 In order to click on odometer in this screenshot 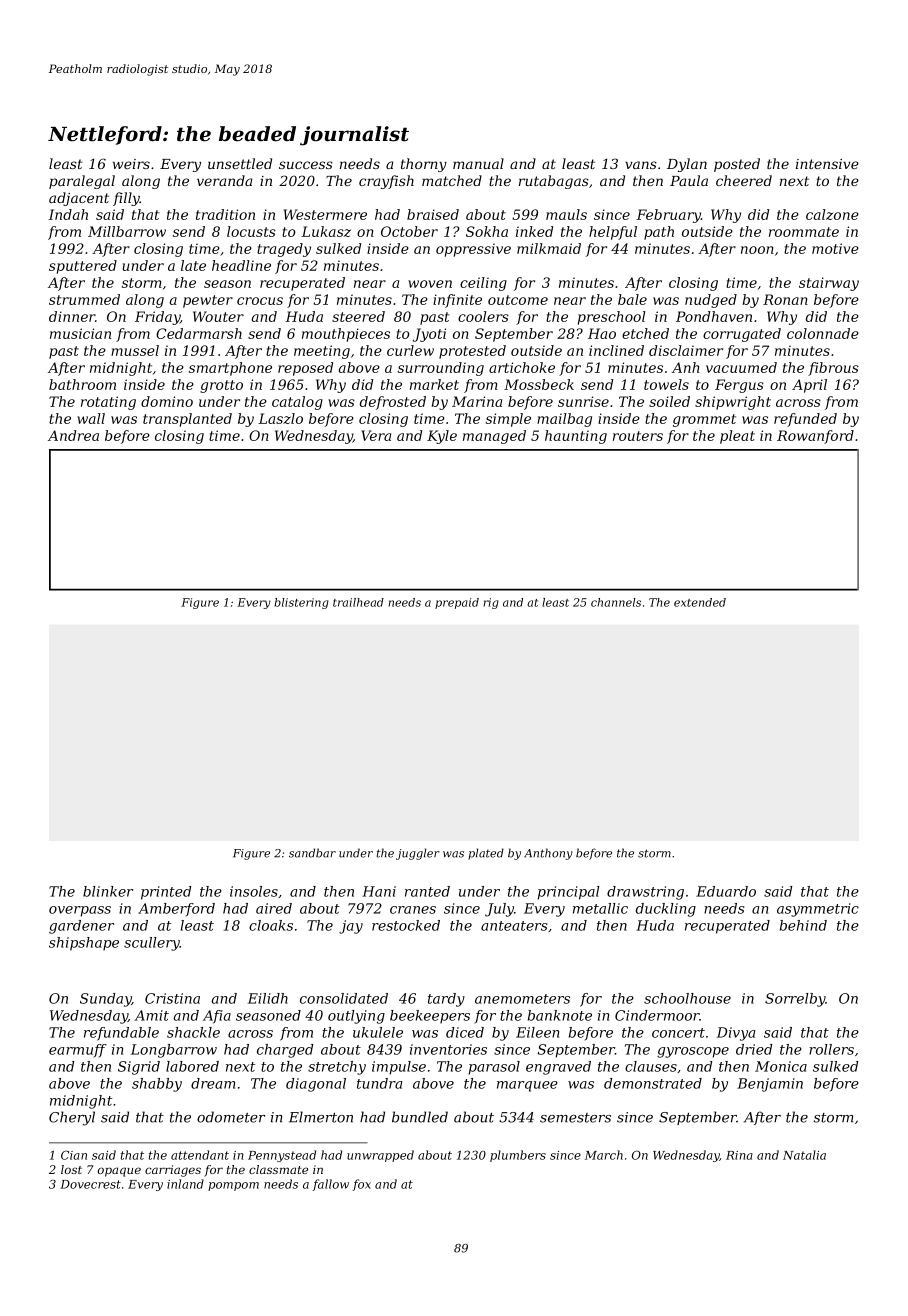, I will do `click(231, 1117)`.
